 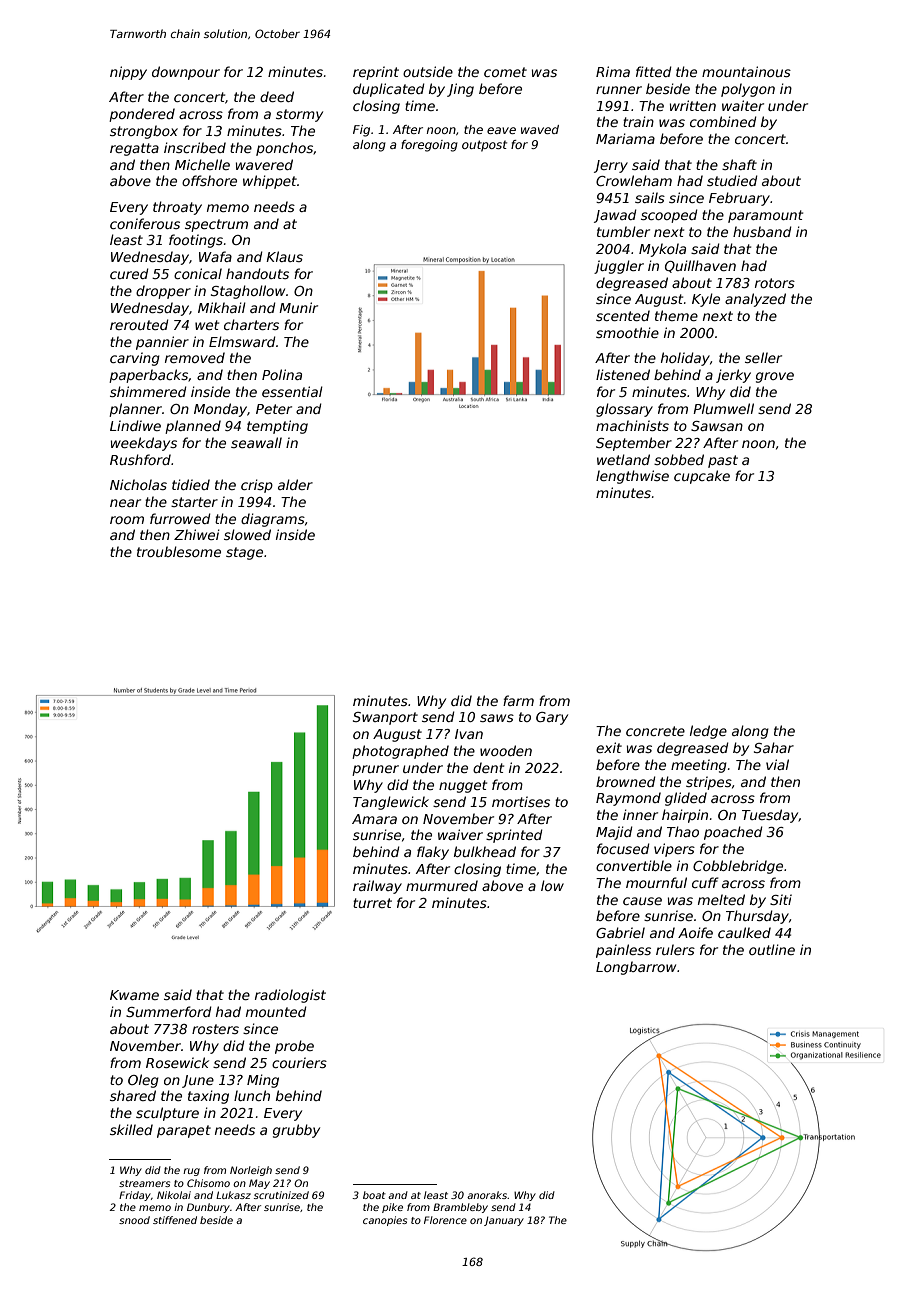 I want to click on comet, so click(x=505, y=72).
